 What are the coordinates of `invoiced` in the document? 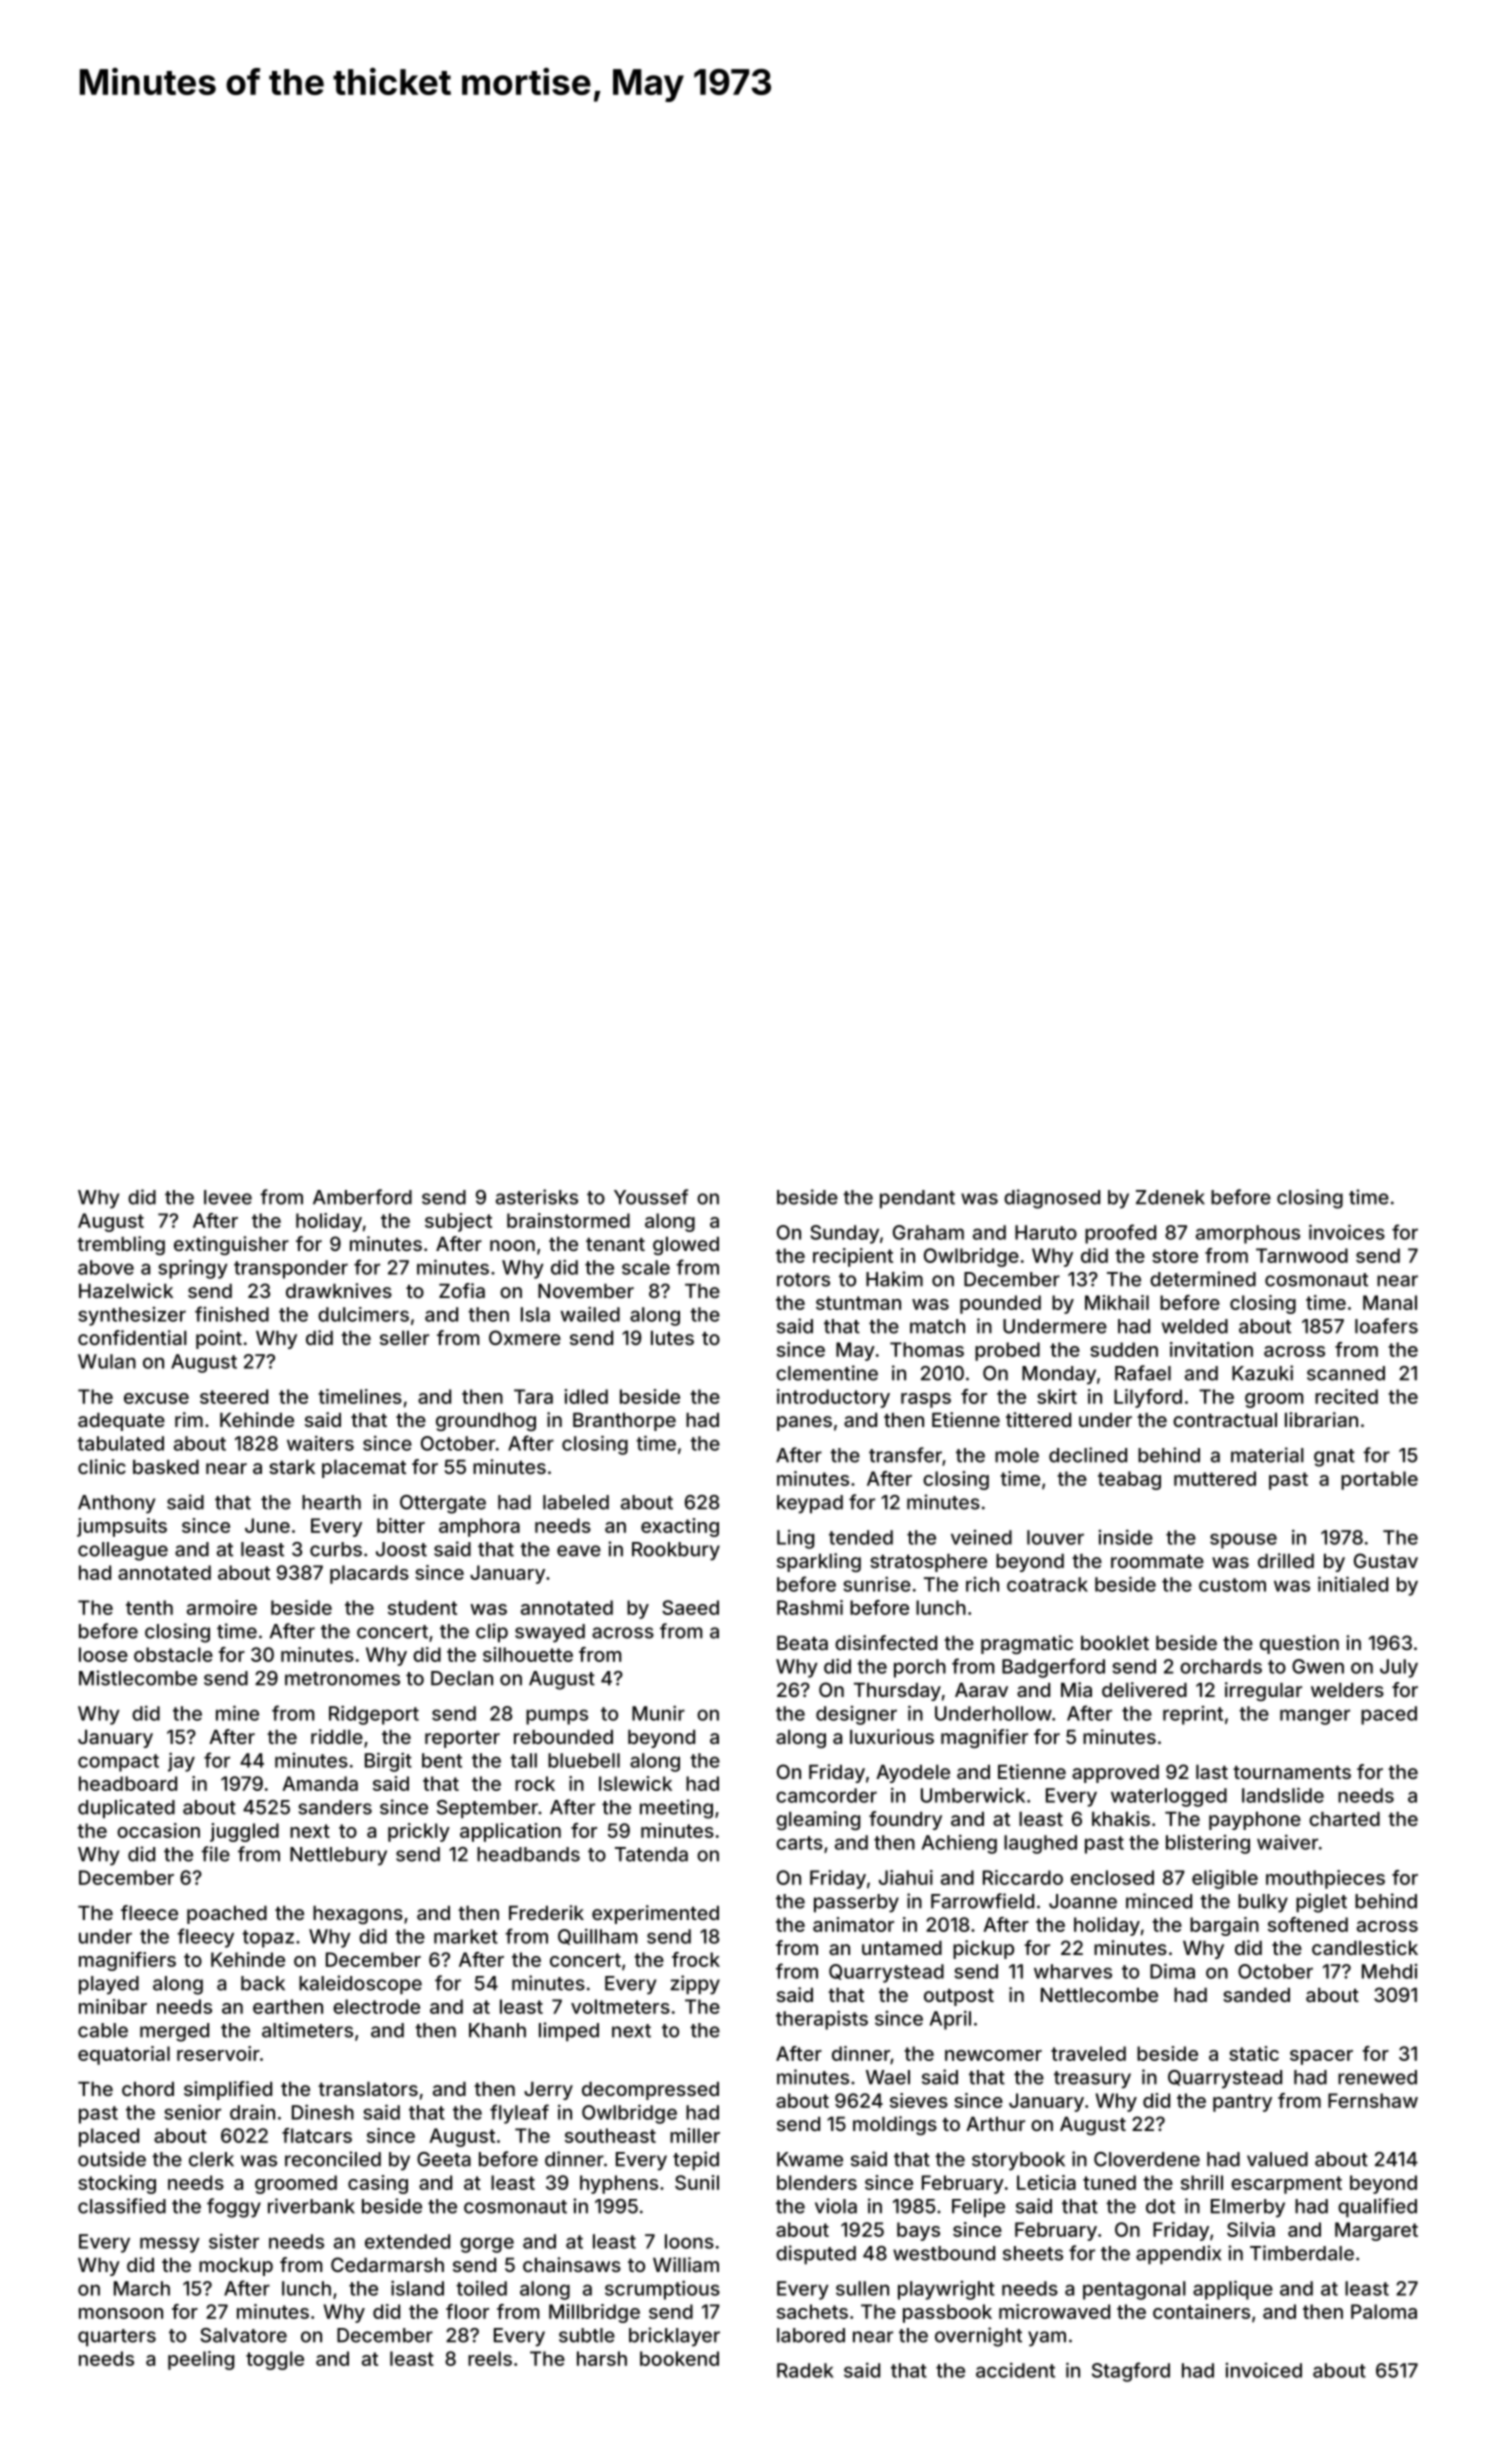 It's located at (1264, 2370).
